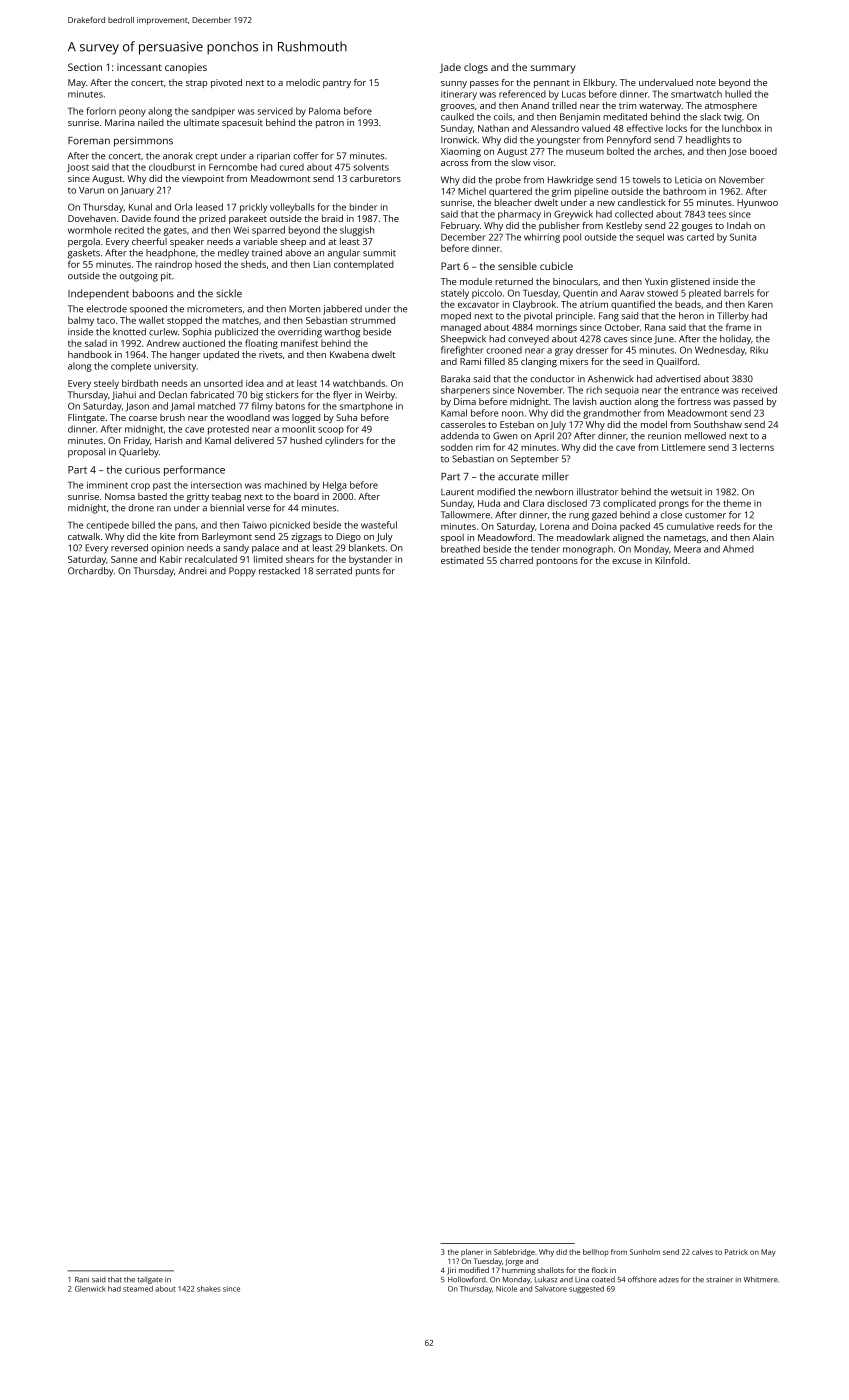 The height and width of the screenshot is (1400, 849). Describe the element at coordinates (138, 1289) in the screenshot. I see `steamed` at that location.
